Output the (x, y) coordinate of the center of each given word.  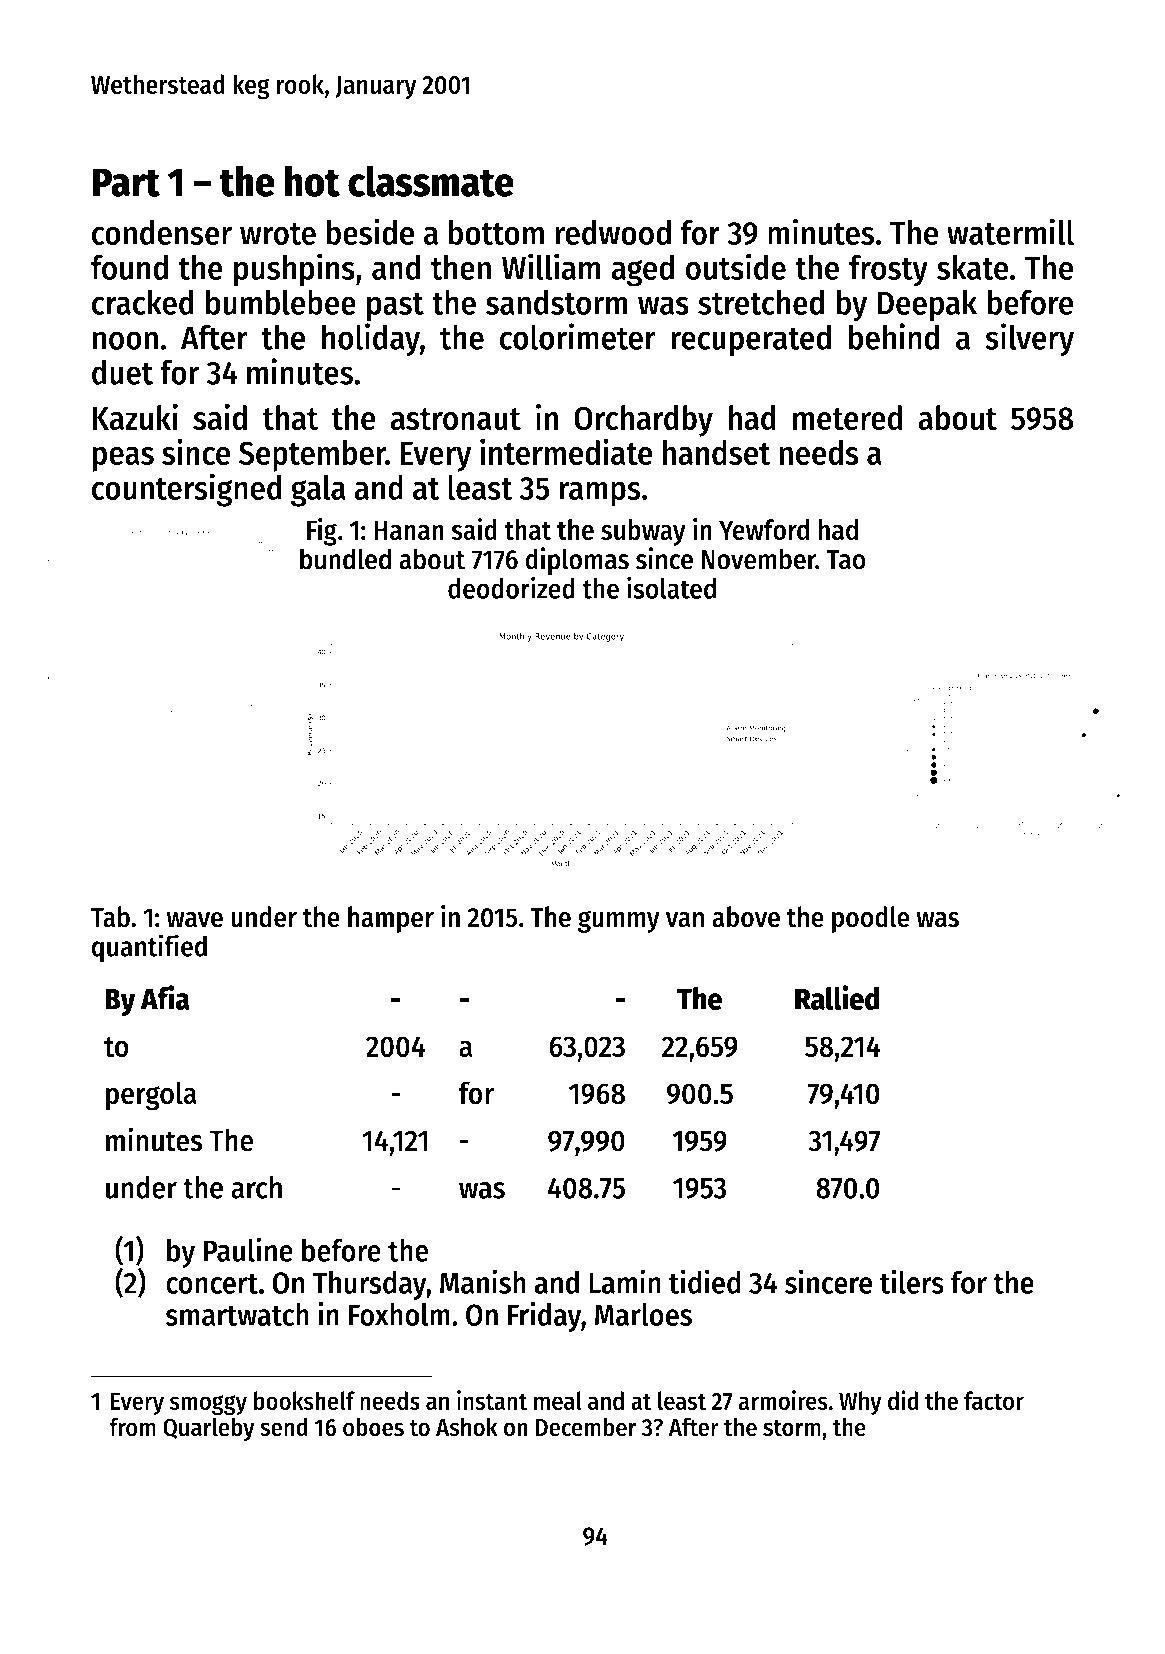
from (132, 1427)
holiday (371, 340)
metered (847, 418)
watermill (1010, 231)
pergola (151, 1096)
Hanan (409, 530)
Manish (483, 1281)
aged (642, 271)
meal (558, 1400)
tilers (912, 1281)
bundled (345, 559)
